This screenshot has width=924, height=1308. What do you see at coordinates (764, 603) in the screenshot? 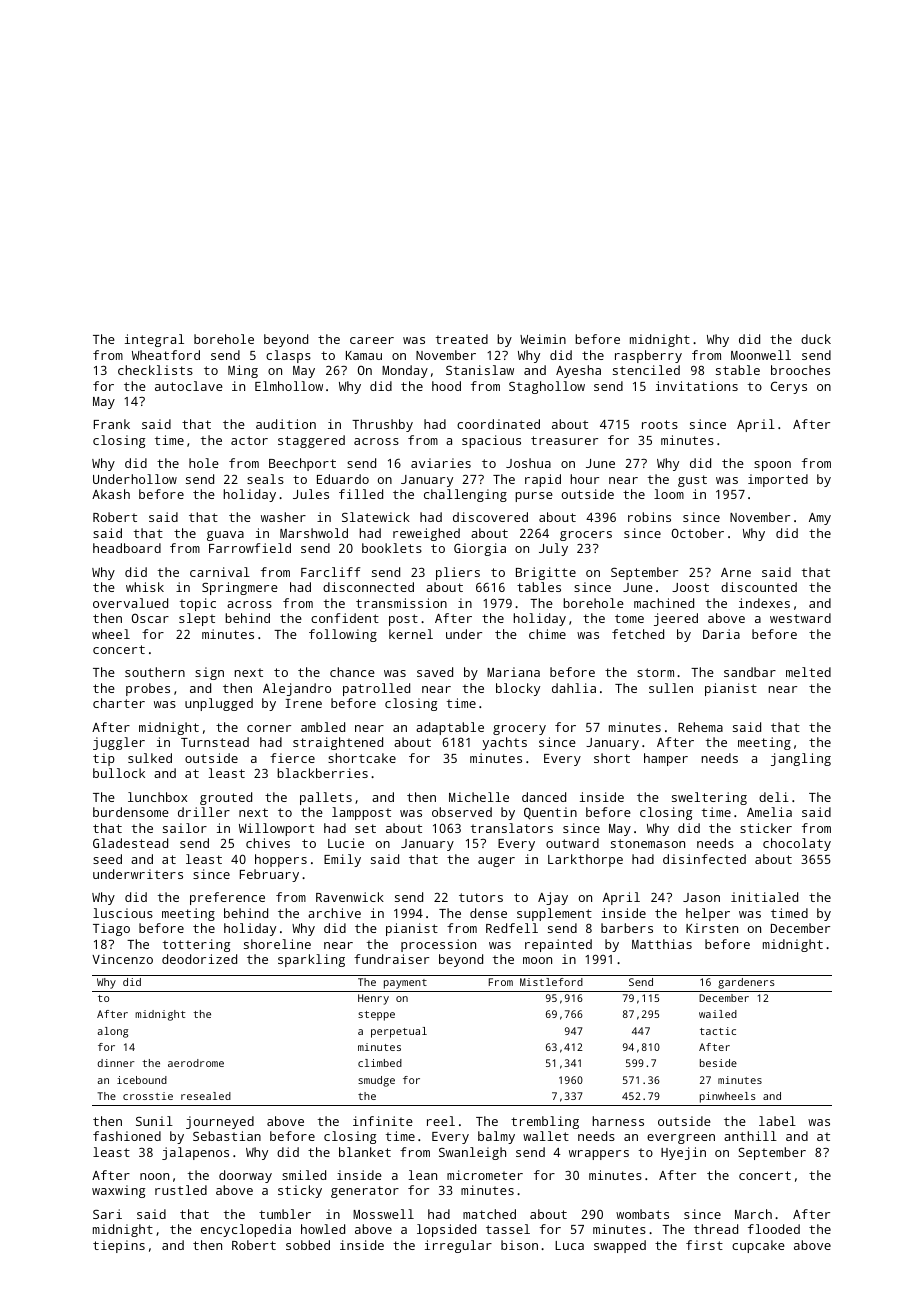
I see `indexes` at bounding box center [764, 603].
